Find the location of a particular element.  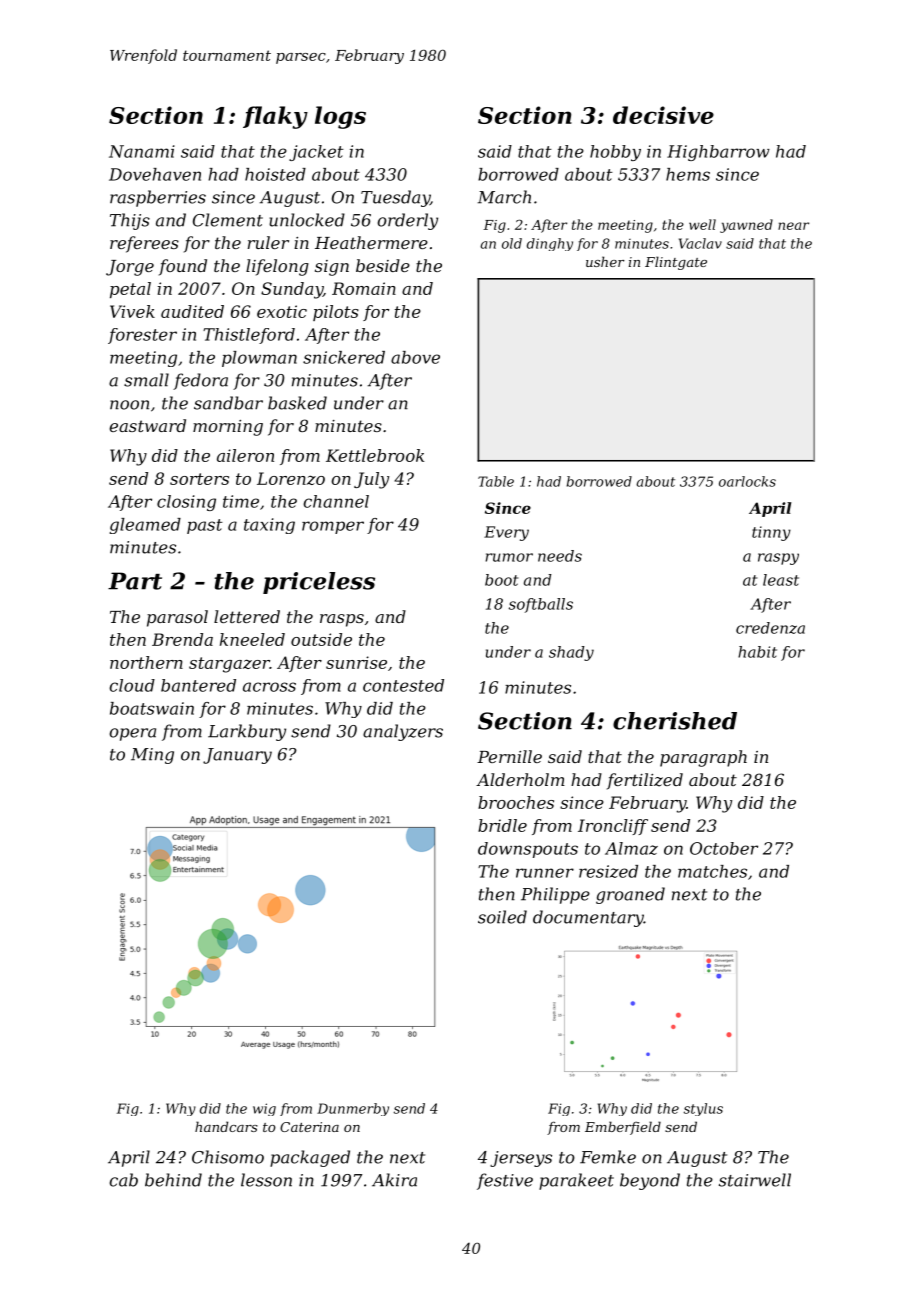

handcars is located at coordinates (226, 1126).
